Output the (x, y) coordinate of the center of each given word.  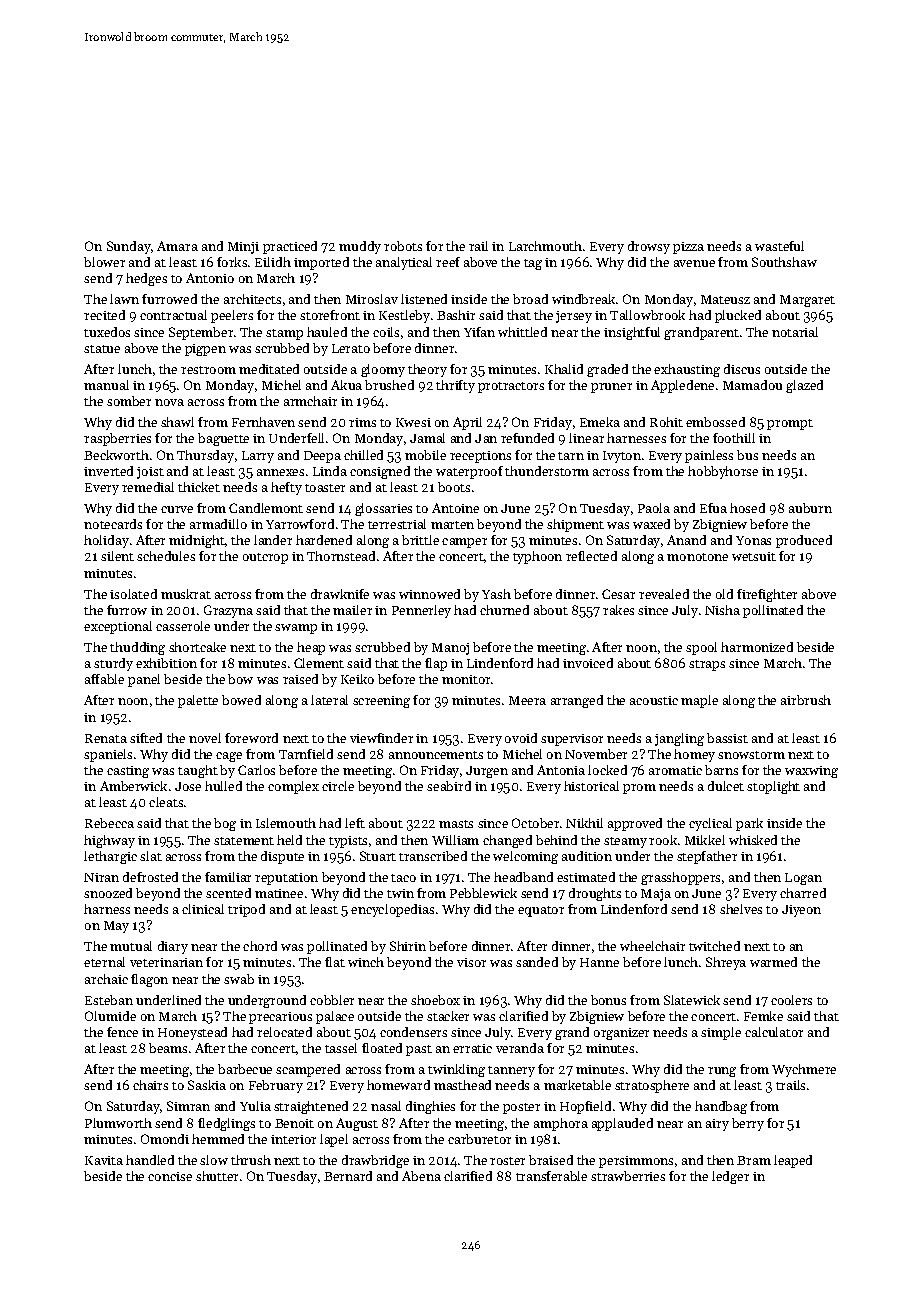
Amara (177, 246)
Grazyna (228, 611)
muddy (360, 247)
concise (170, 1176)
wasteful (779, 246)
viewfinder (381, 738)
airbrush (806, 700)
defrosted (150, 877)
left (355, 823)
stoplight (773, 787)
